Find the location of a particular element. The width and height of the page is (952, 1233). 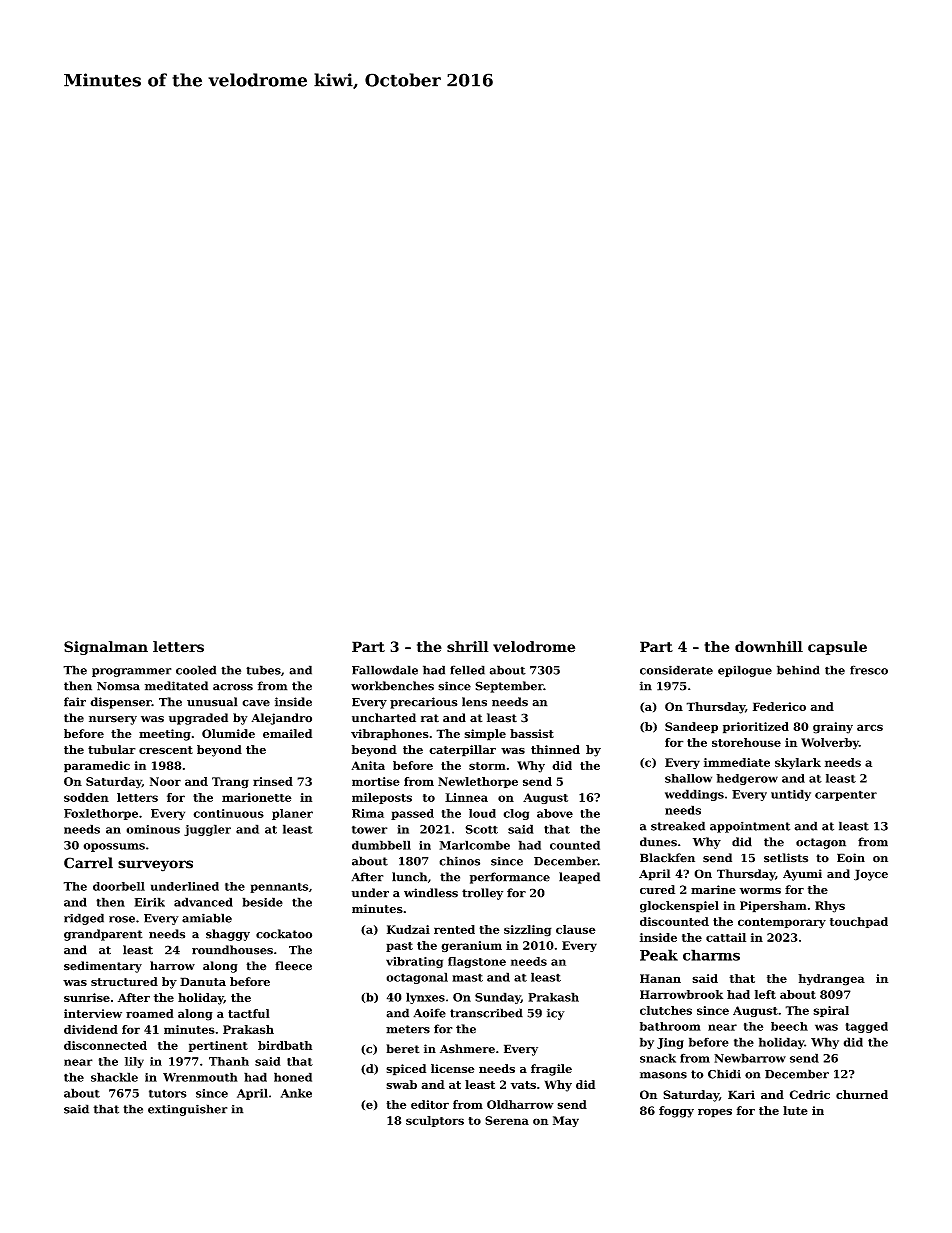

past is located at coordinates (399, 947).
